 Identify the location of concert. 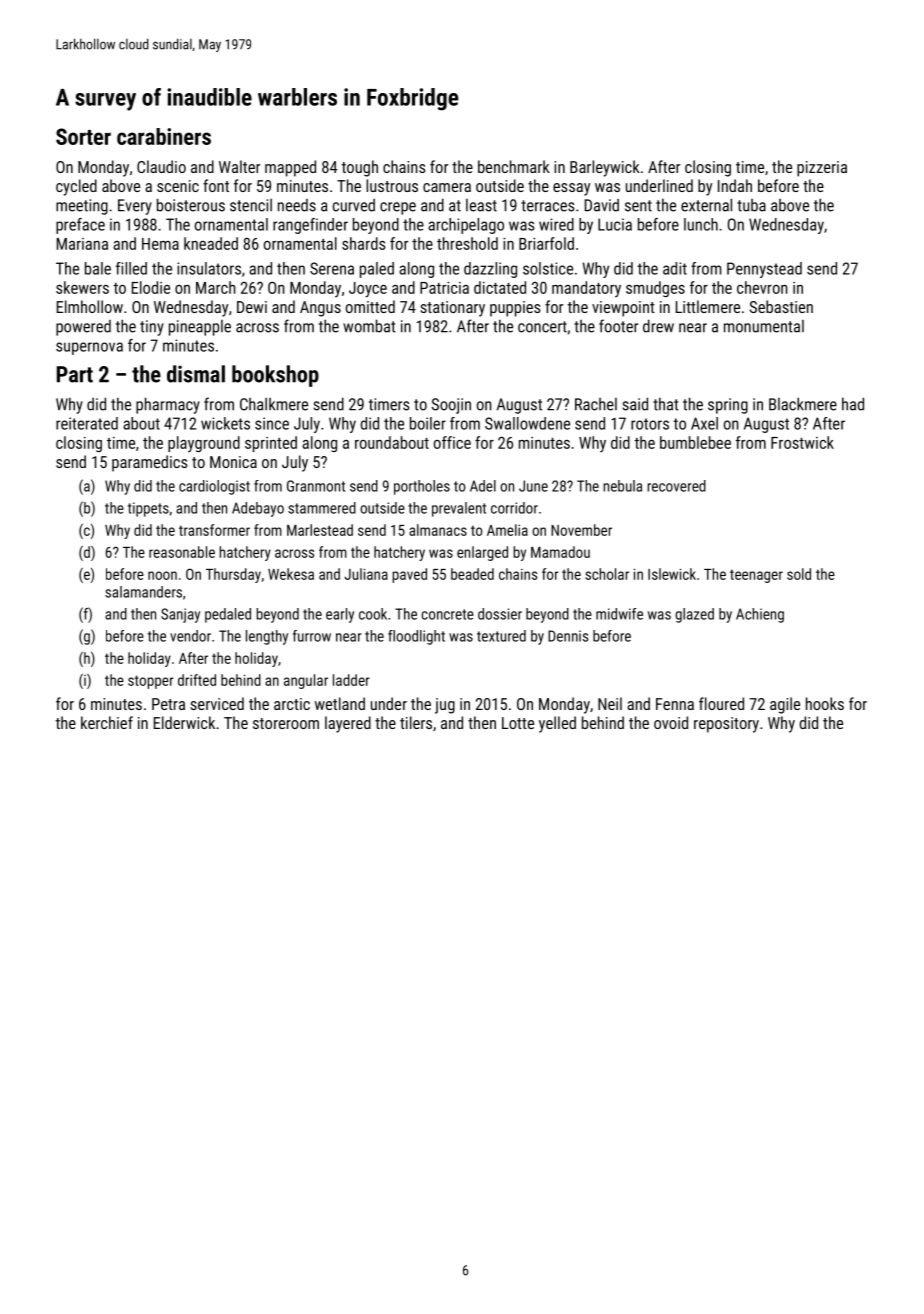
(542, 327).
